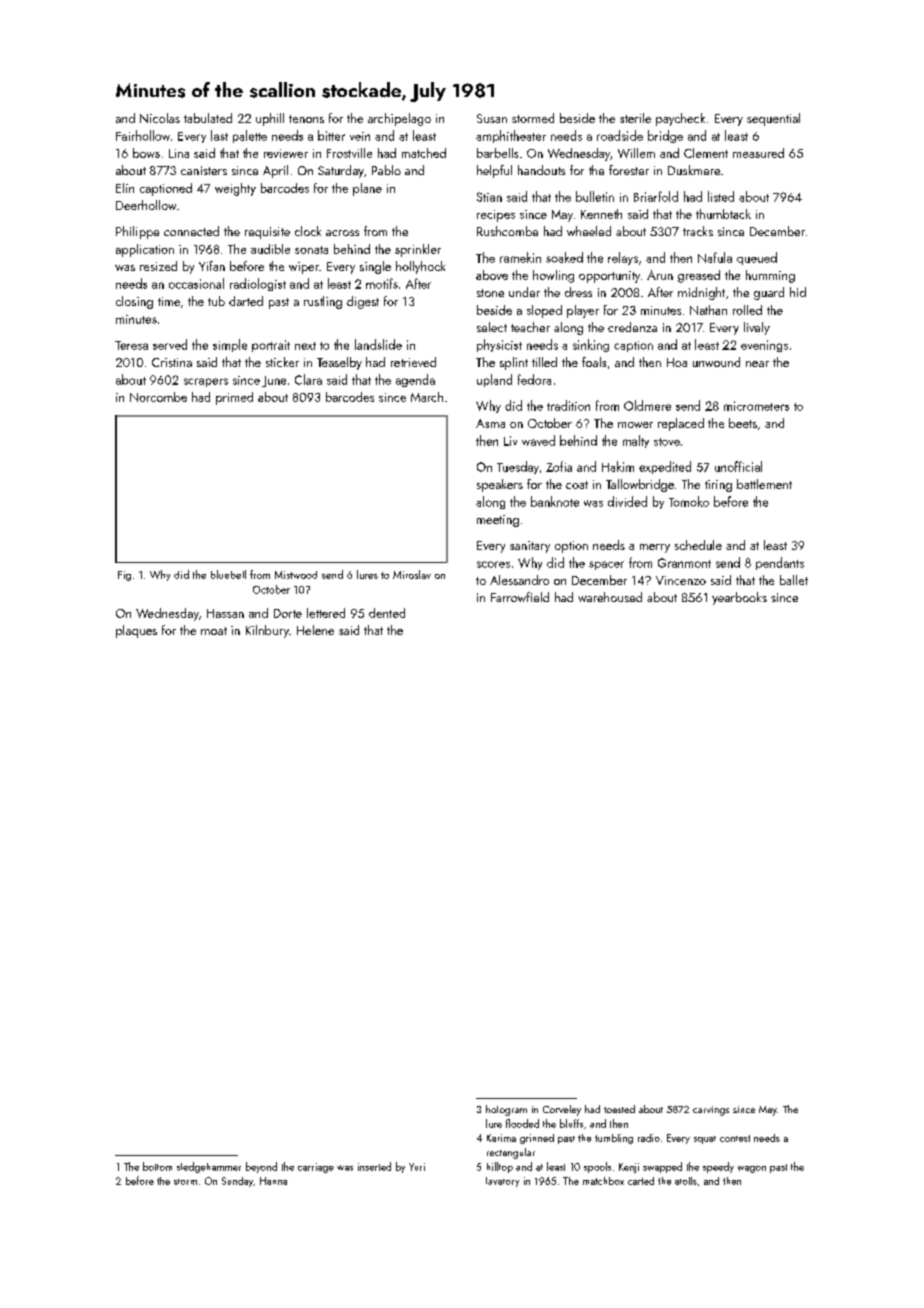  Describe the element at coordinates (773, 119) in the screenshot. I see `sequential` at that location.
